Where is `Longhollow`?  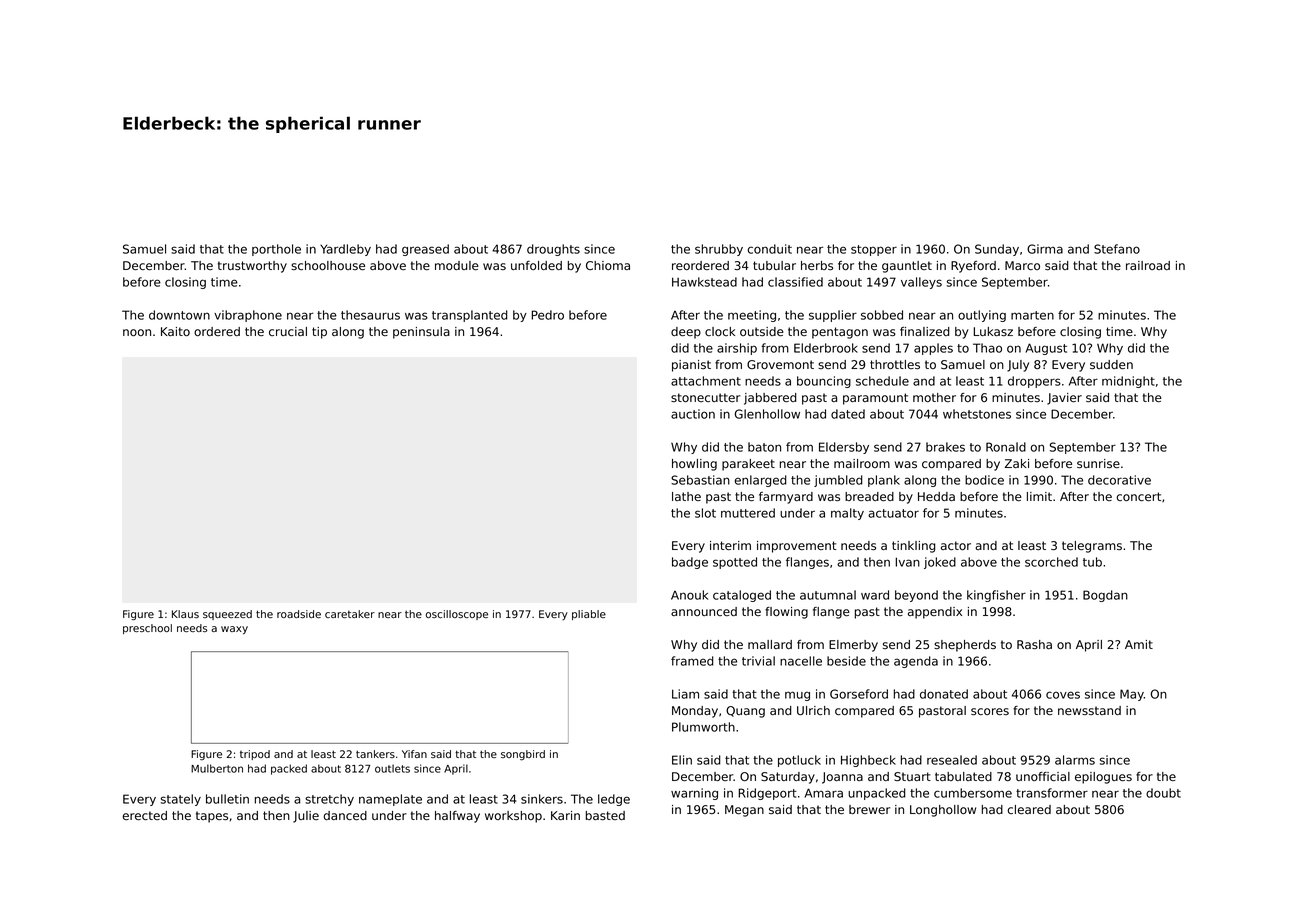 Longhollow is located at coordinates (943, 811).
